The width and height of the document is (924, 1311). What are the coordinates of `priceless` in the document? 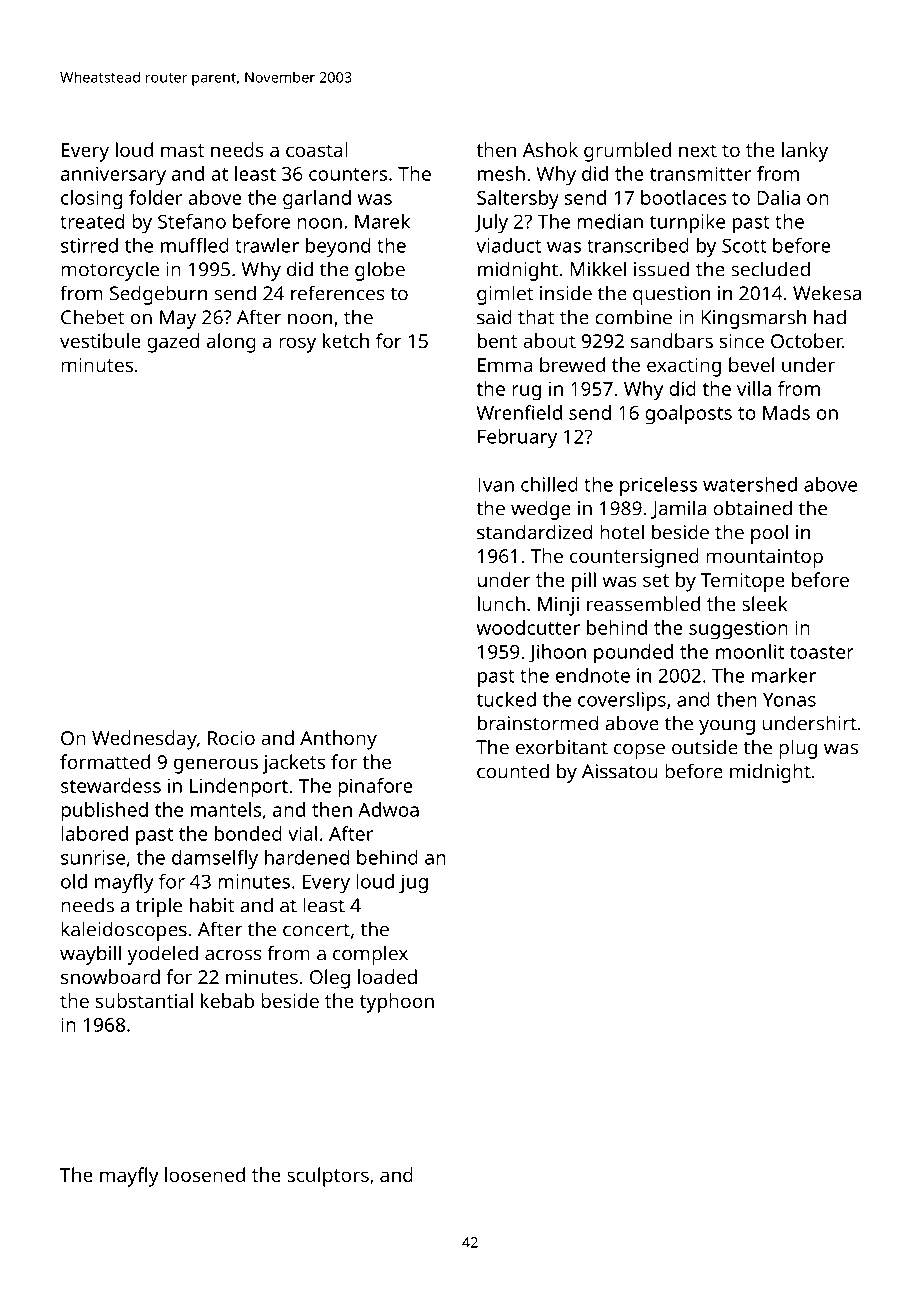 It's located at (658, 486).
